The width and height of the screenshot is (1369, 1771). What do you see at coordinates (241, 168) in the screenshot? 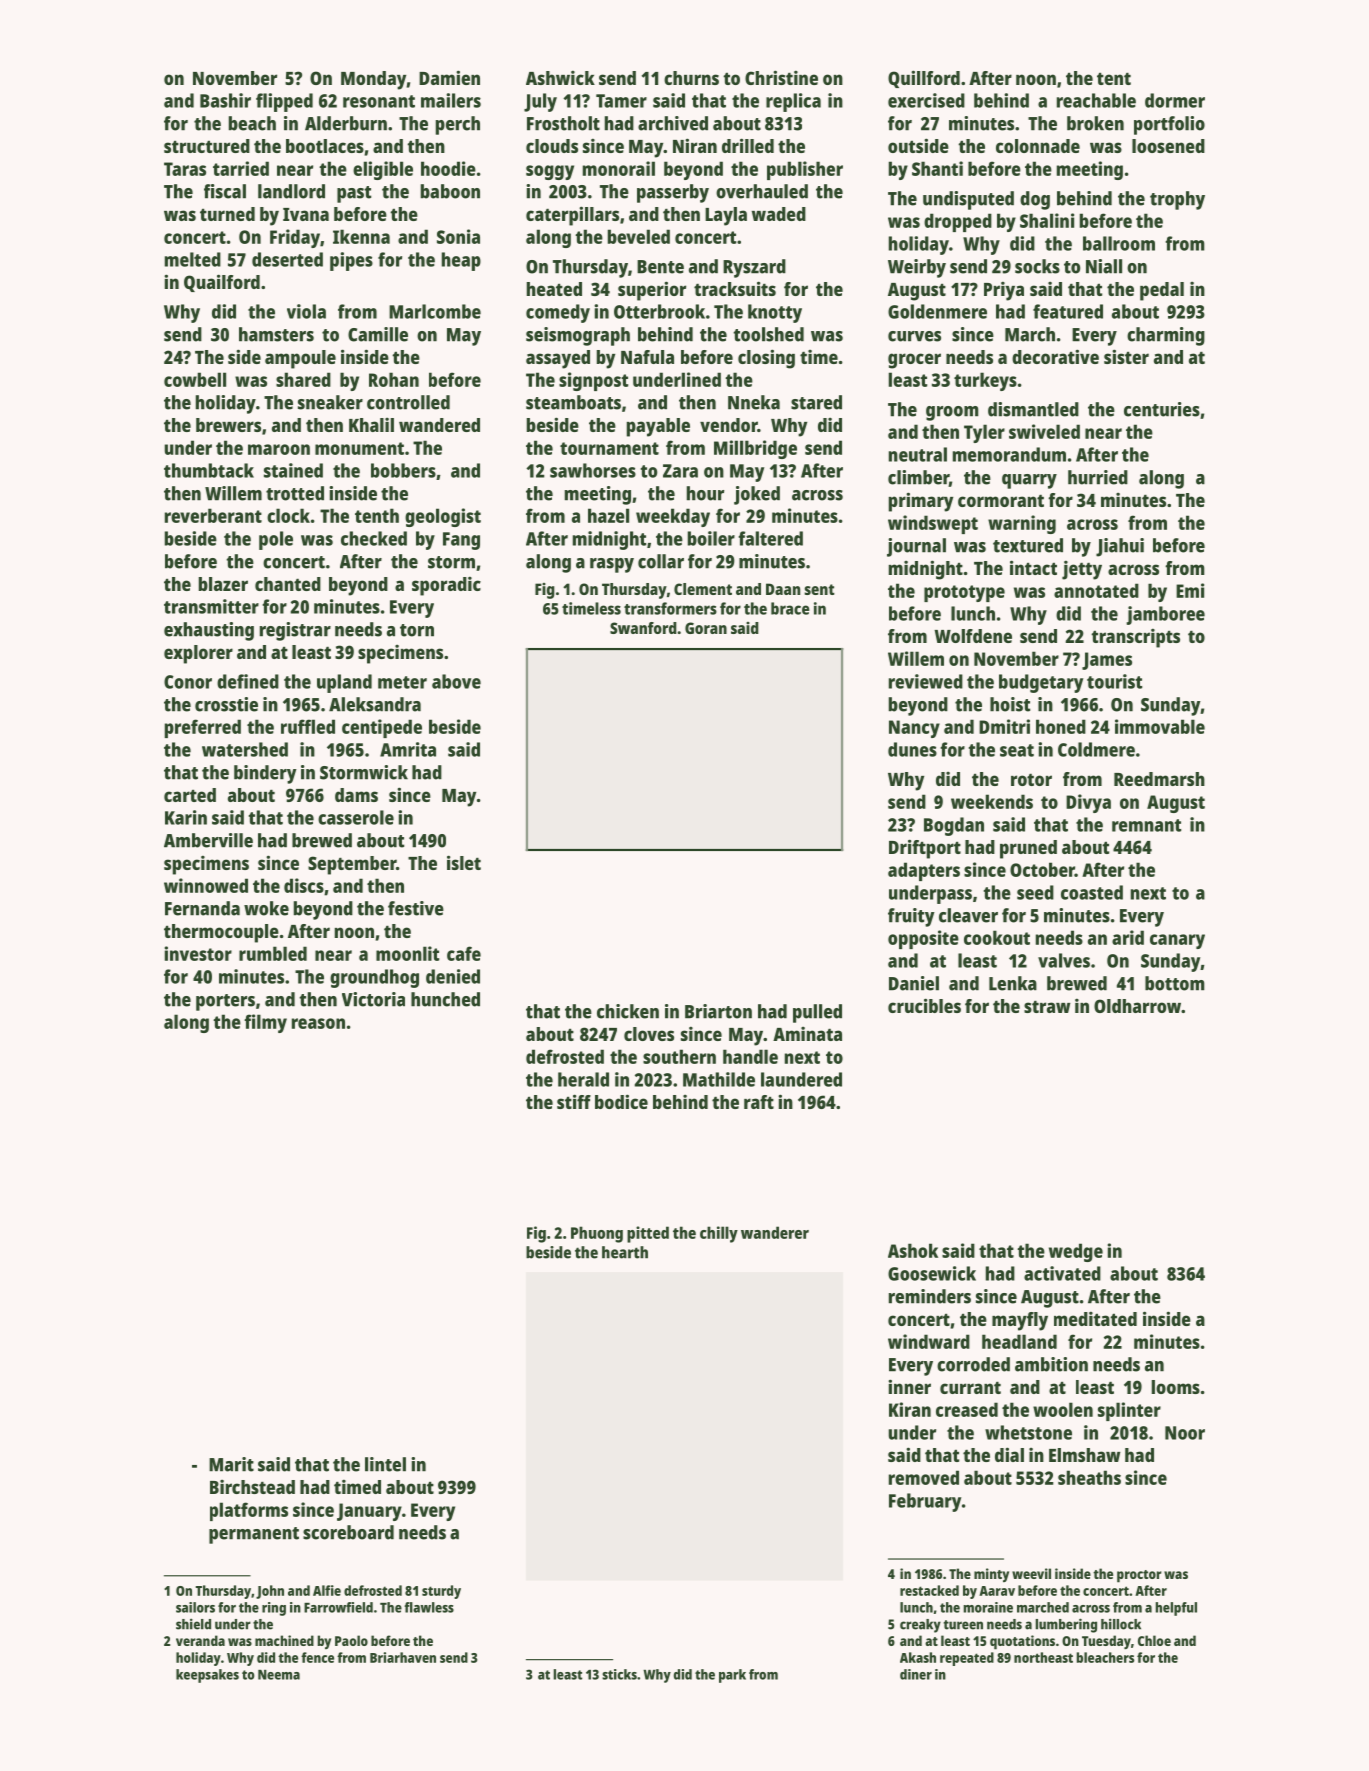
I see `tarried` at bounding box center [241, 168].
